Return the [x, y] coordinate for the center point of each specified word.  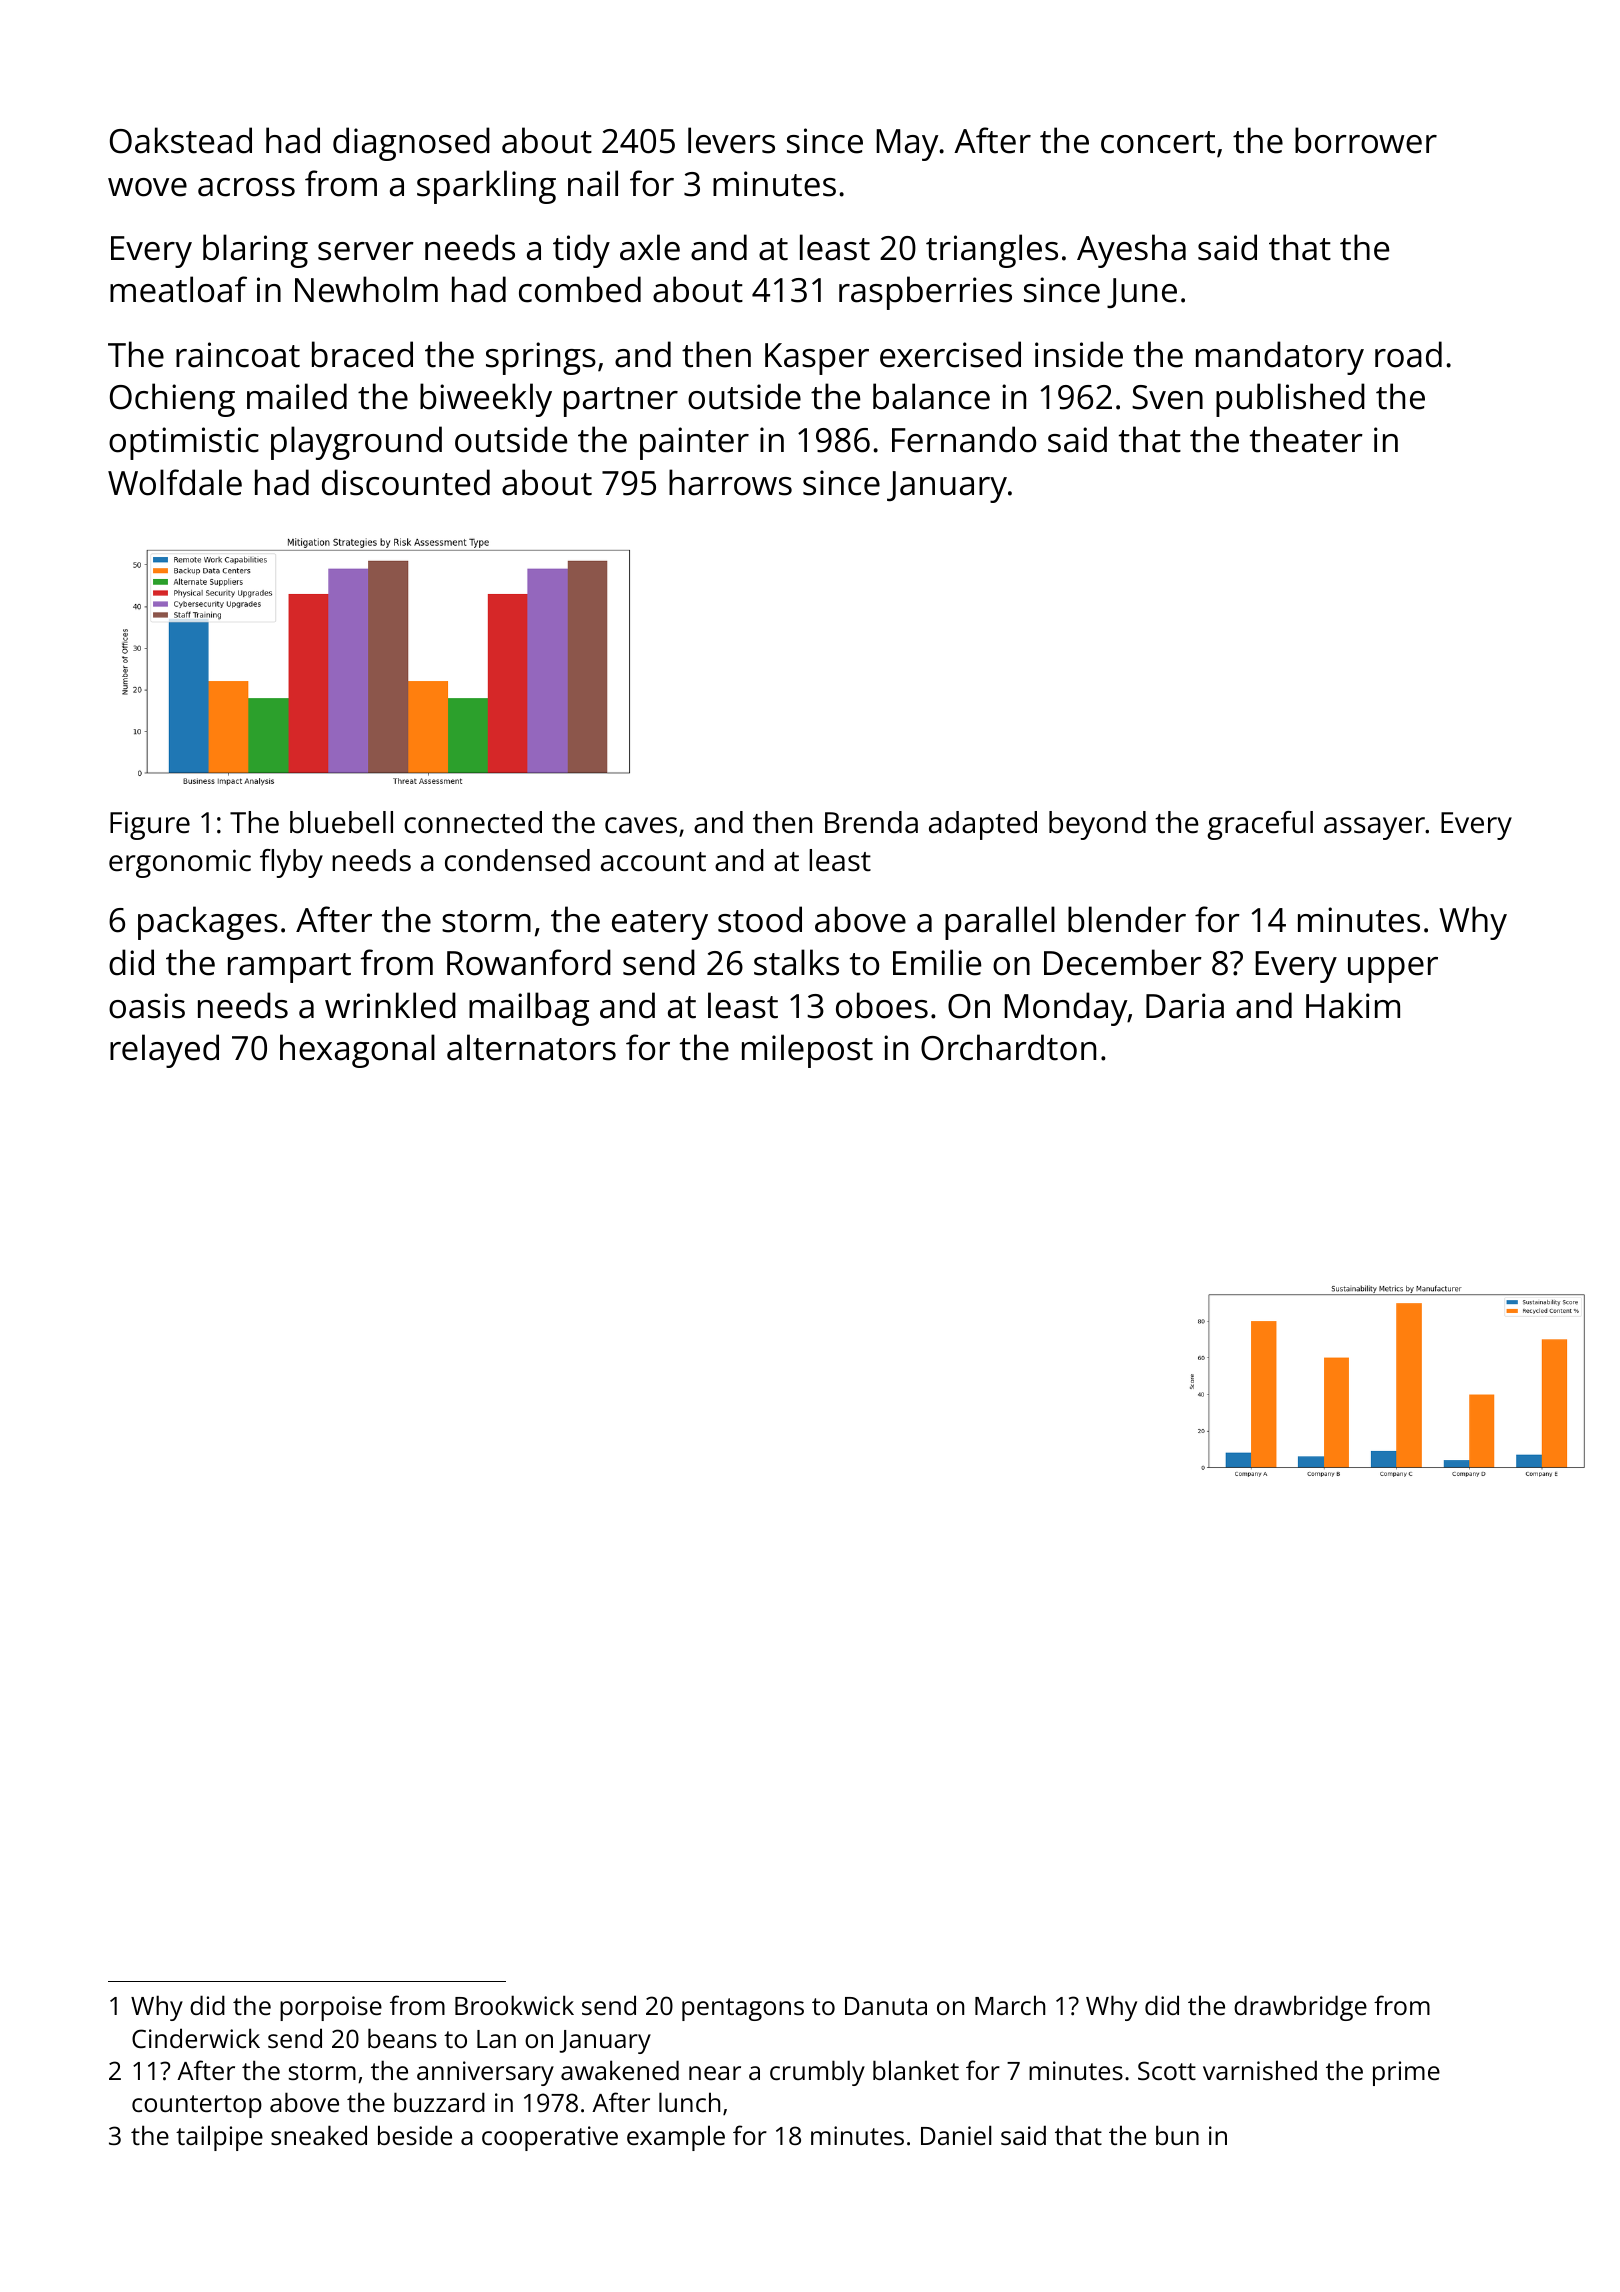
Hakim [1353, 1005]
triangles [992, 251]
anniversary [485, 2073]
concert [1158, 142]
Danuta [886, 2006]
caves [641, 825]
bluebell [341, 822]
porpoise [331, 2008]
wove [147, 187]
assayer [1374, 828]
